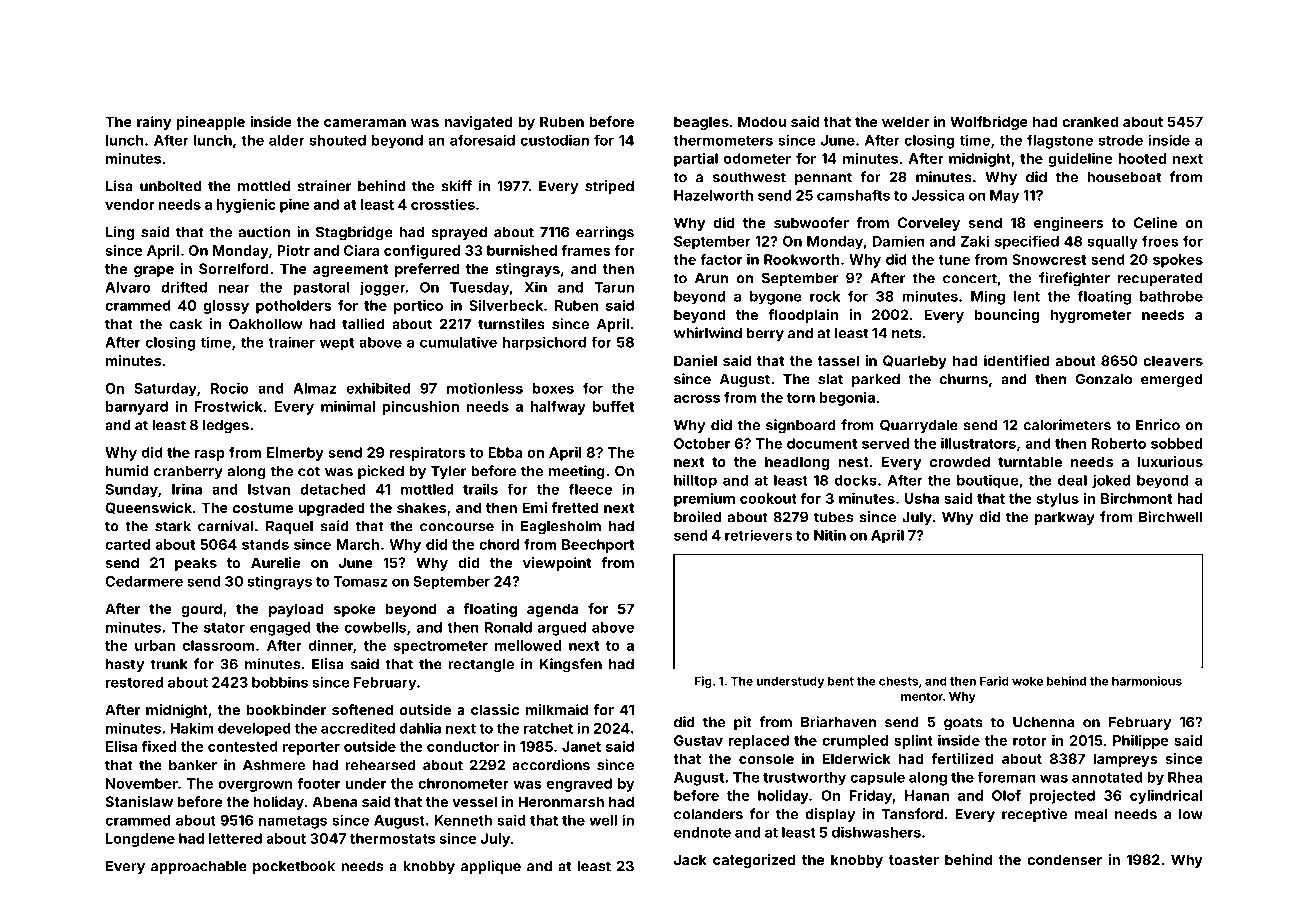 This image has height=924, width=1308. Describe the element at coordinates (294, 867) in the image. I see `pocketbook` at that location.
